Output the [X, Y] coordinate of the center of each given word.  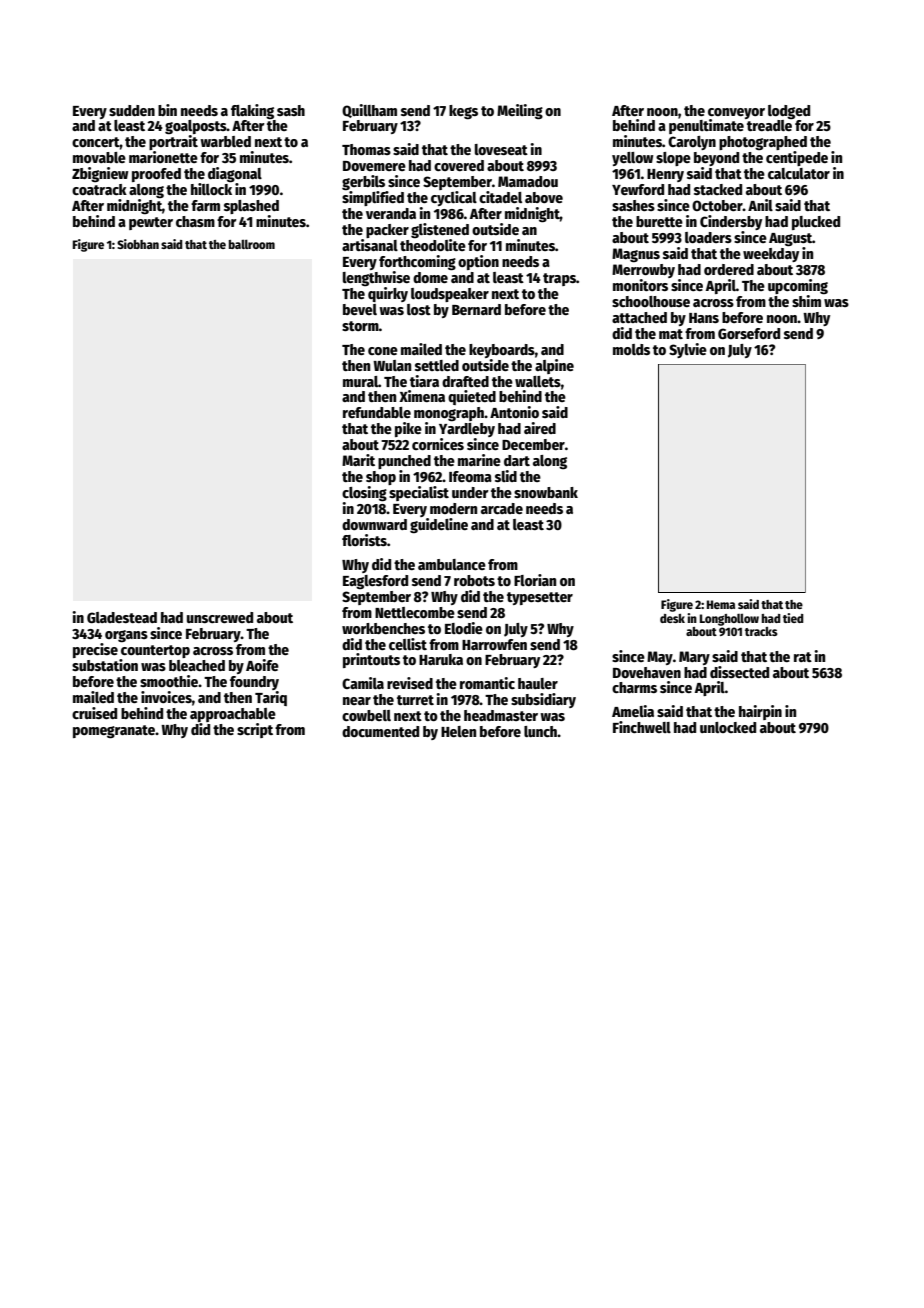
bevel [360, 309]
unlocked [728, 727]
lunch [540, 731]
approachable [233, 715]
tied [793, 618]
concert [96, 142]
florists [364, 540]
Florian [535, 580]
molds [631, 349]
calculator [799, 173]
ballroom [252, 244]
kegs [463, 112]
